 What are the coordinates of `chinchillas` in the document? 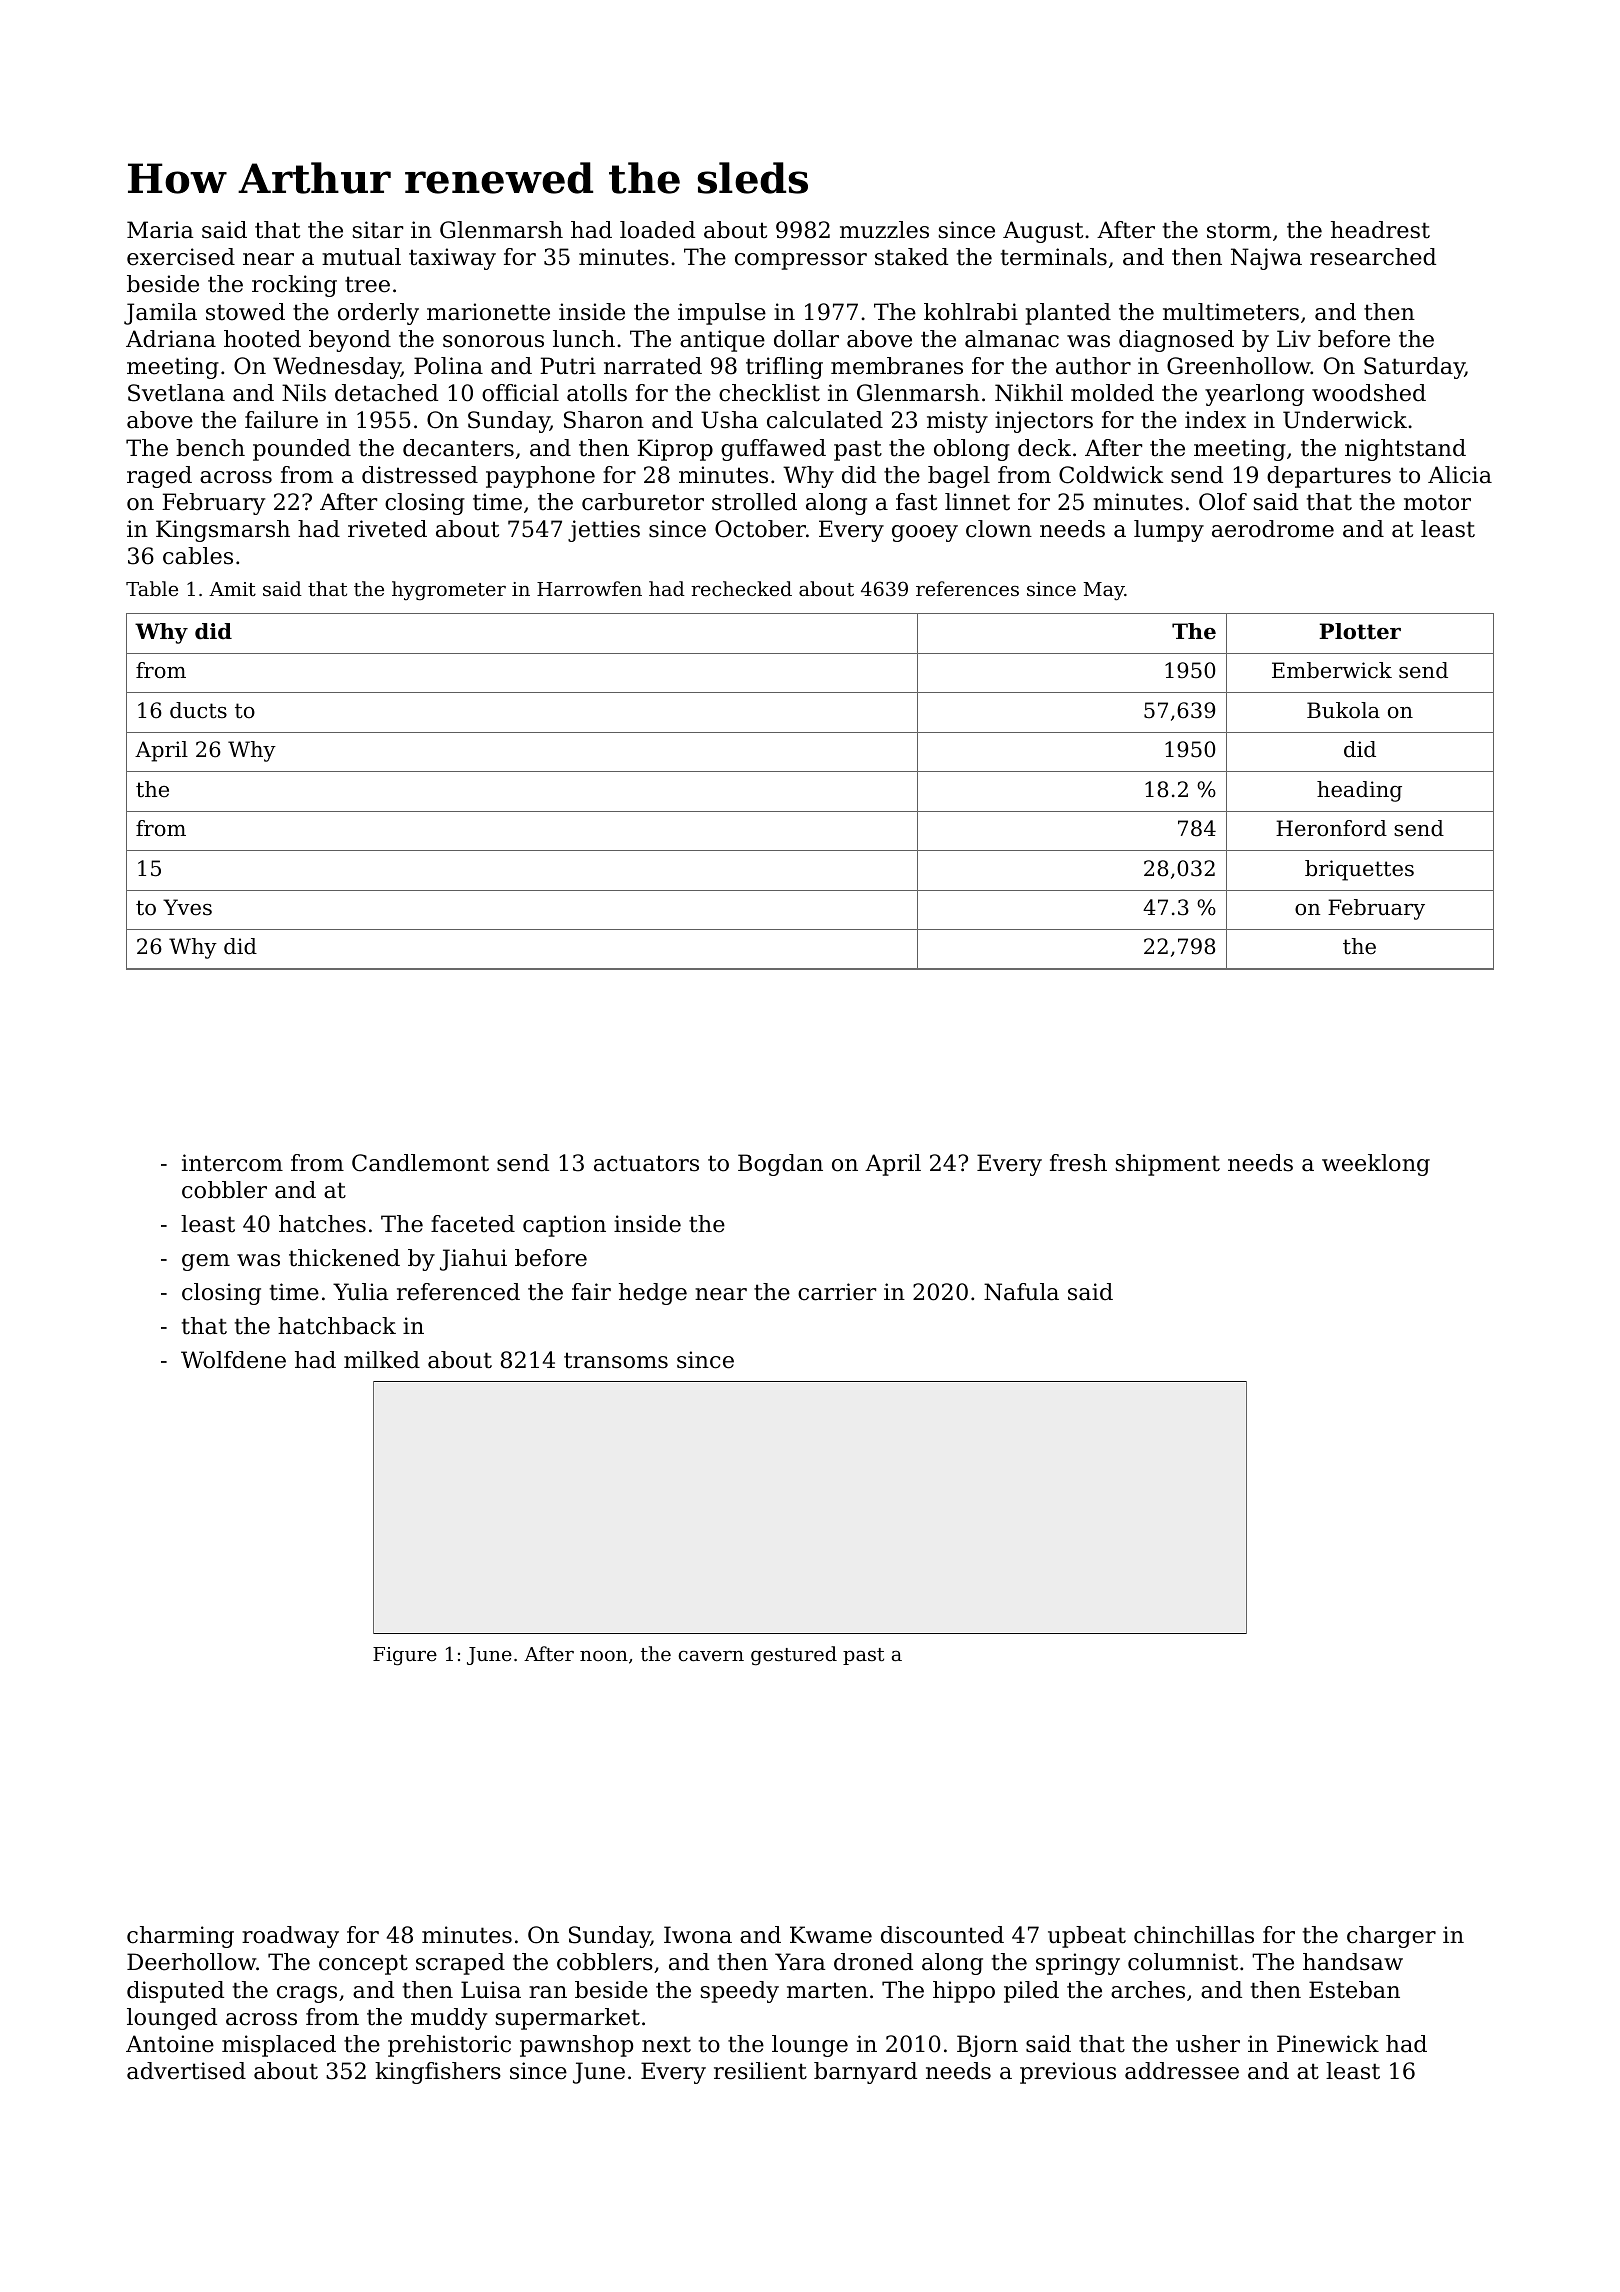 It's located at (1194, 1935).
